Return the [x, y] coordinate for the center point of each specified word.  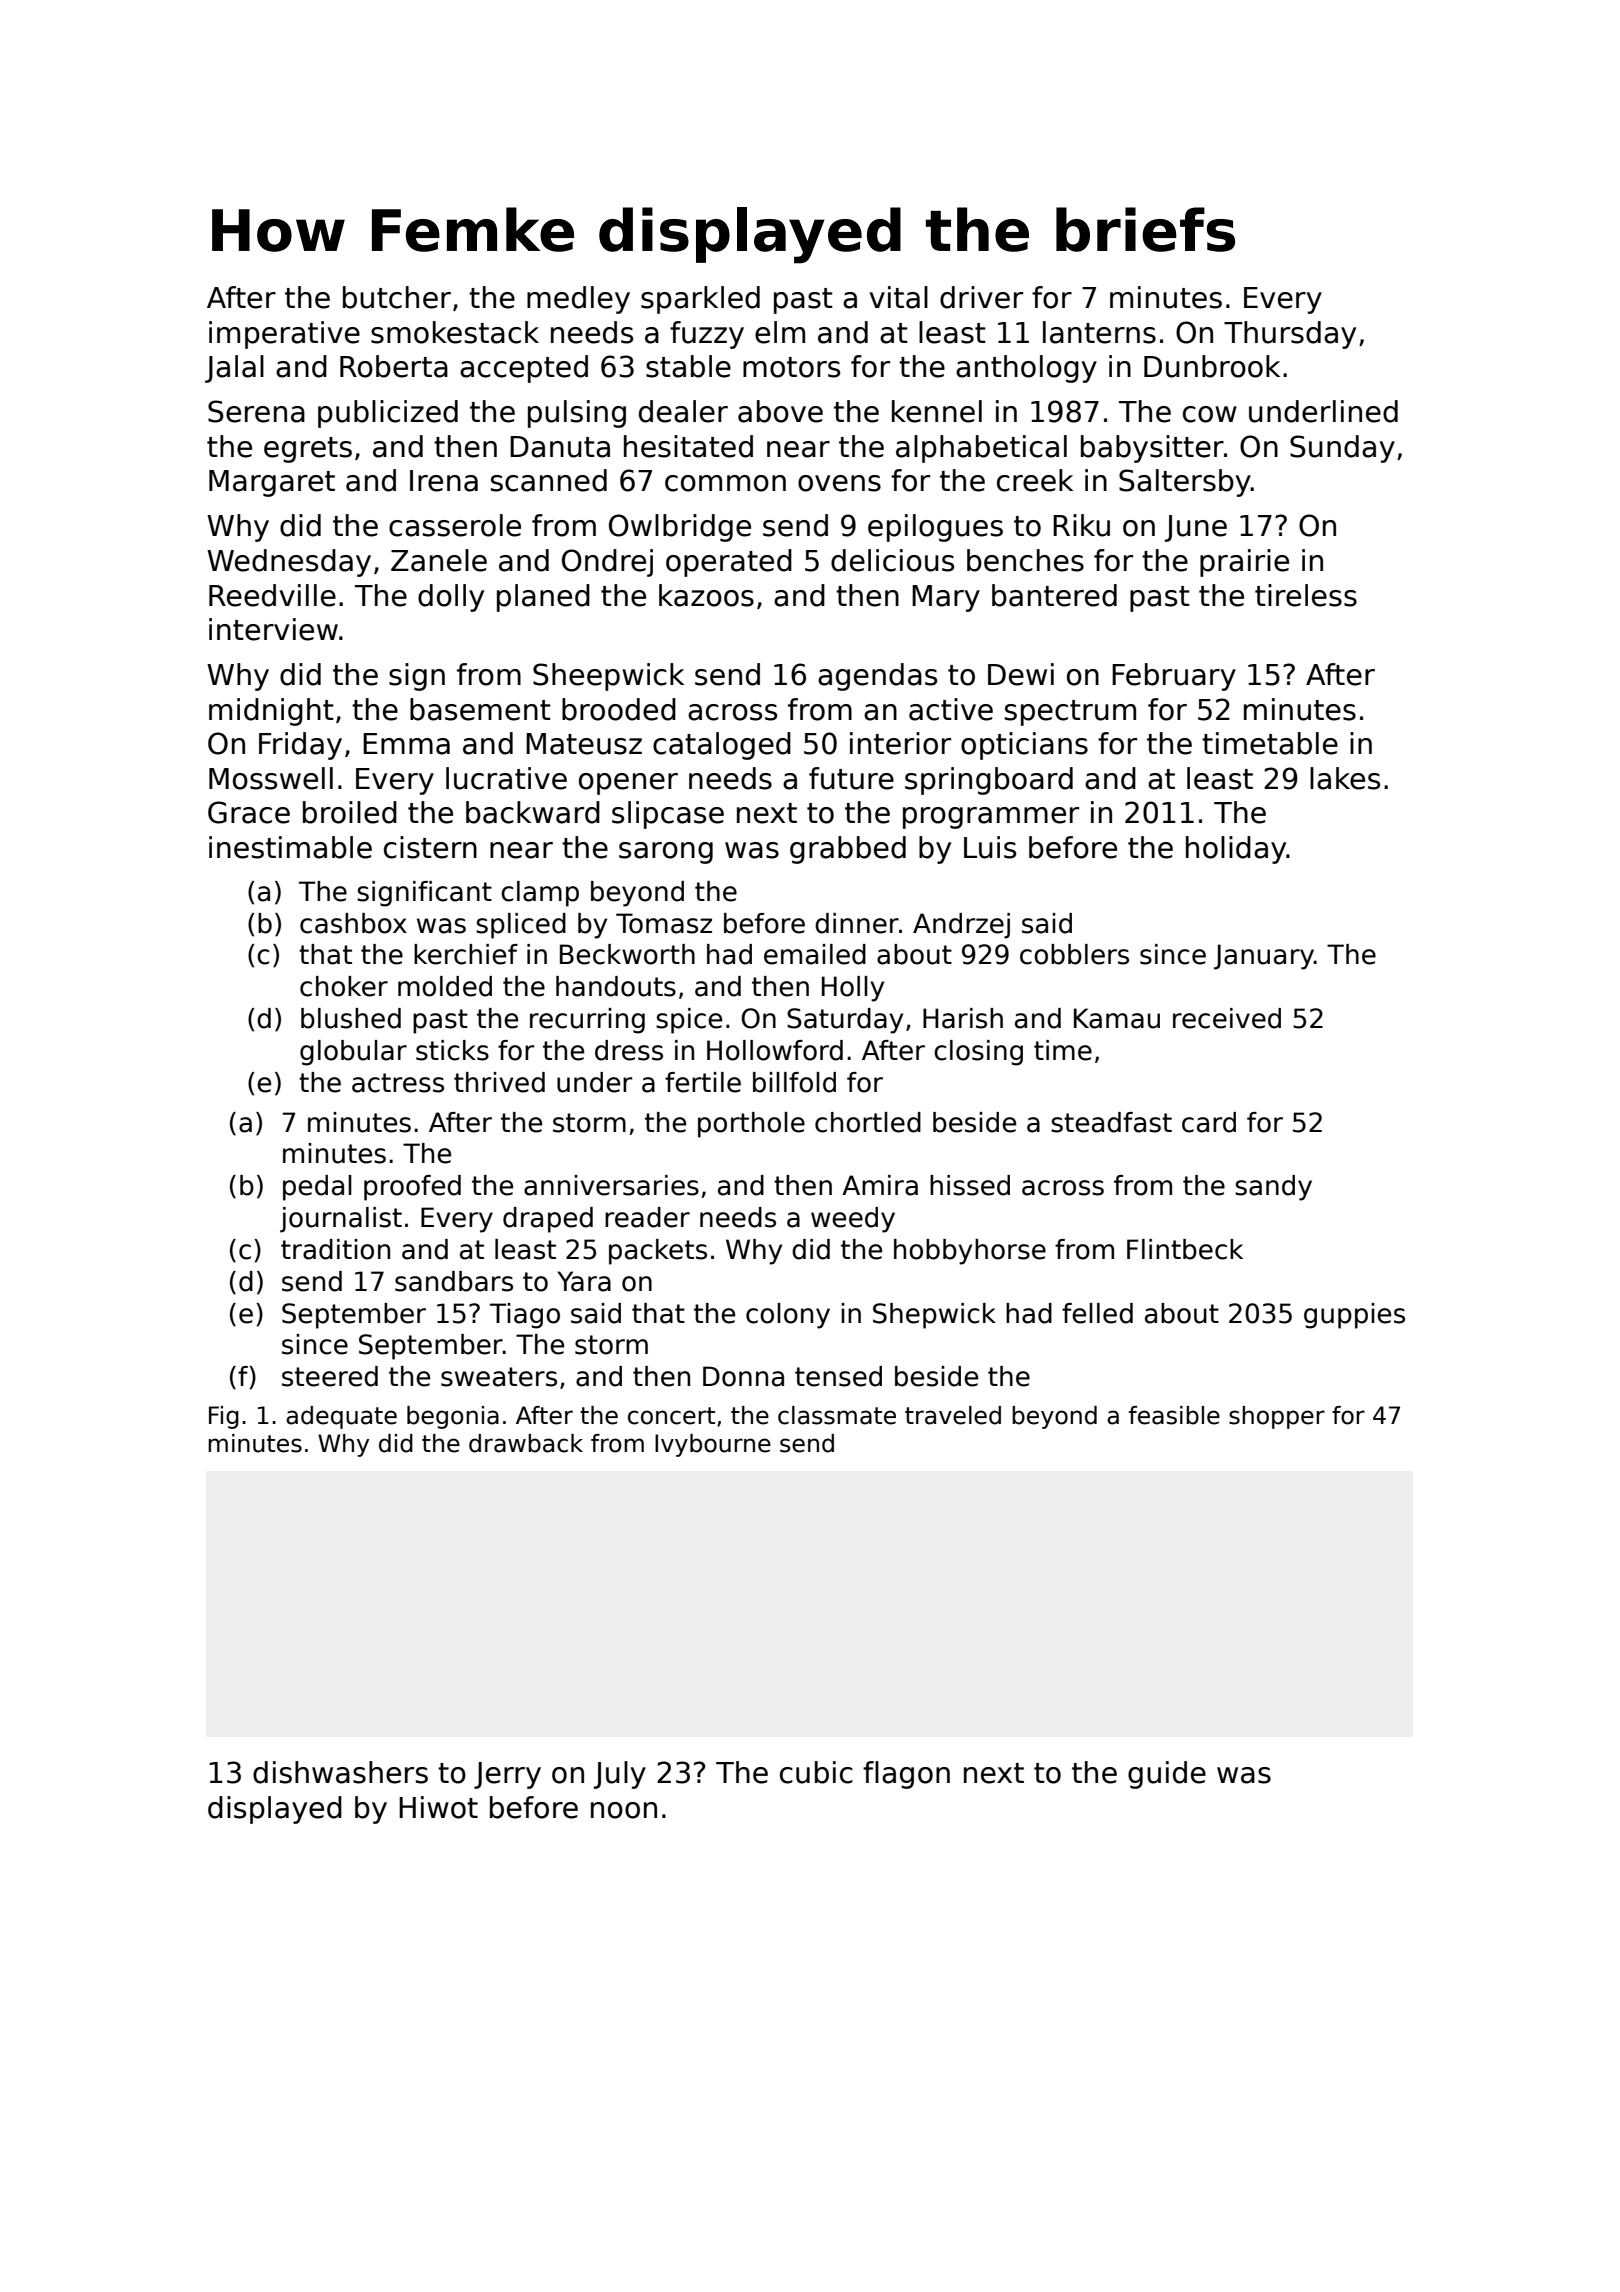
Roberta [394, 366]
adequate [341, 1417]
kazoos [706, 595]
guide [1167, 1775]
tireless [1306, 595]
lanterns [1099, 332]
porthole [751, 1125]
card [1209, 1122]
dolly [451, 598]
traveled [953, 1415]
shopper [1277, 1417]
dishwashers [340, 1772]
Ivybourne [713, 1445]
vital [898, 297]
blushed [351, 1018]
